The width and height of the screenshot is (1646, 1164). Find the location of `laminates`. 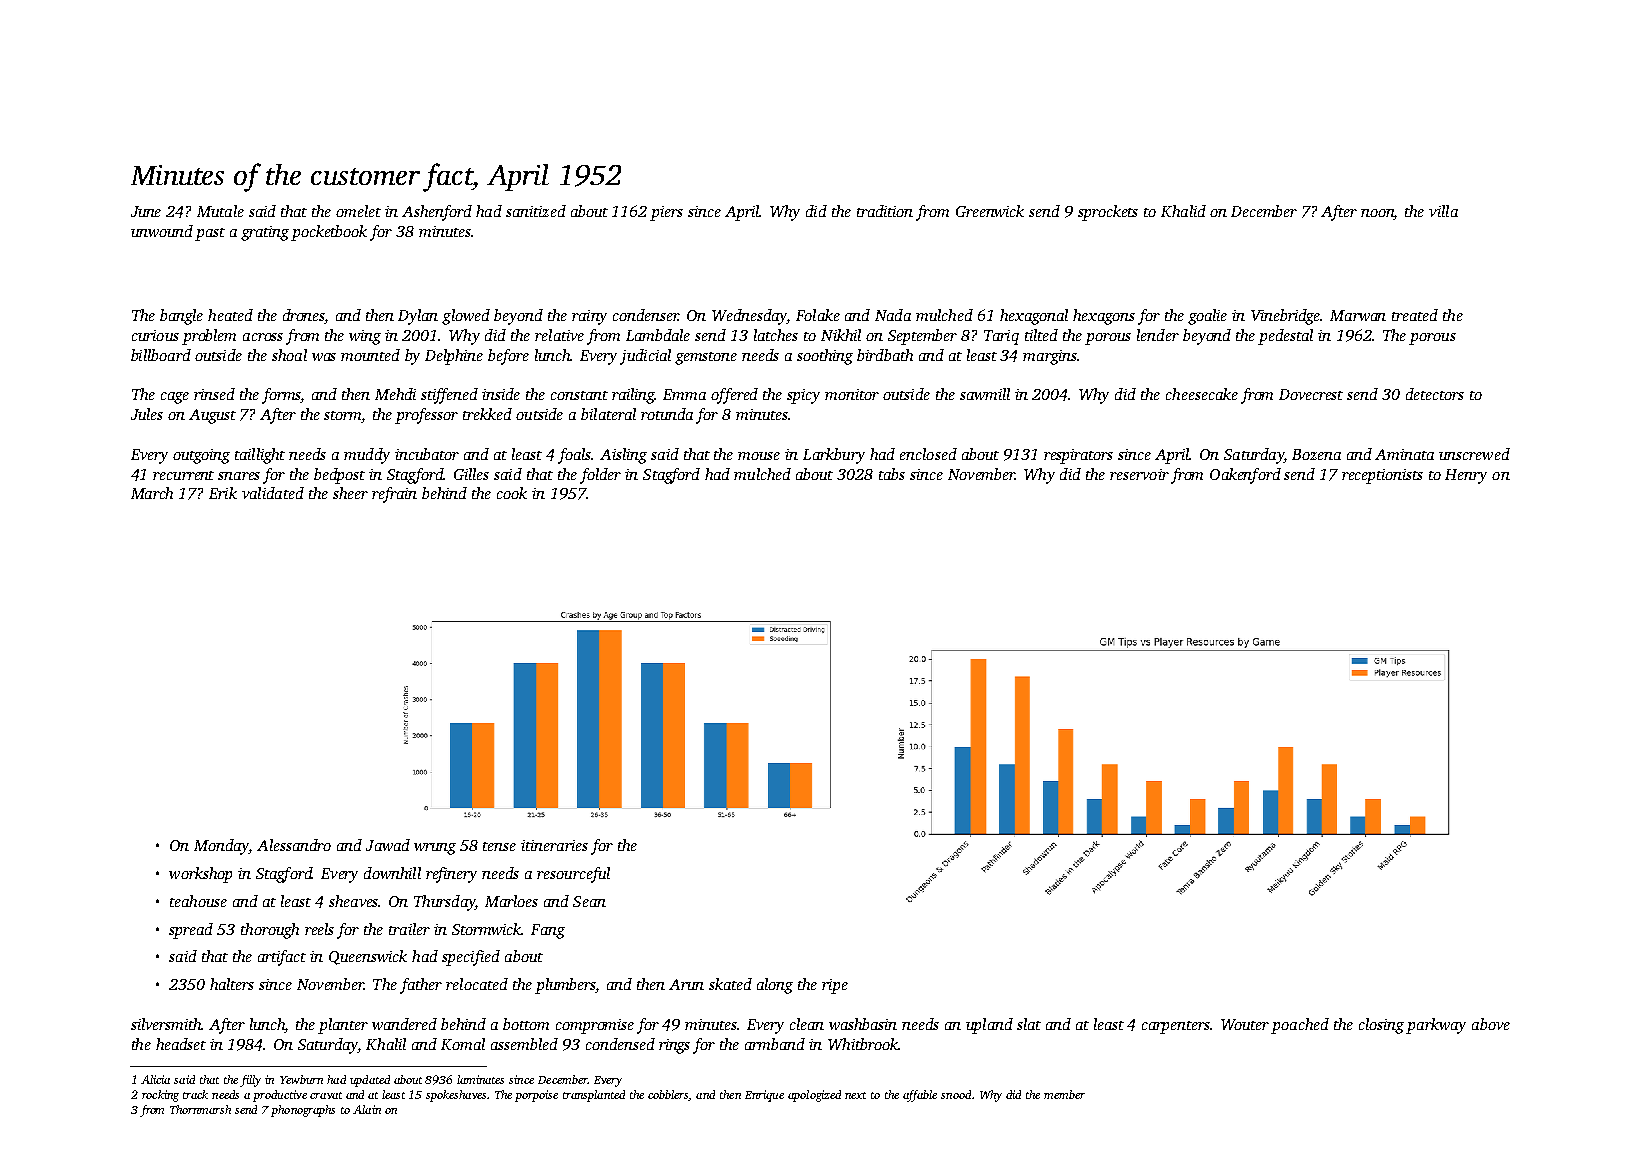

laminates is located at coordinates (480, 1079).
